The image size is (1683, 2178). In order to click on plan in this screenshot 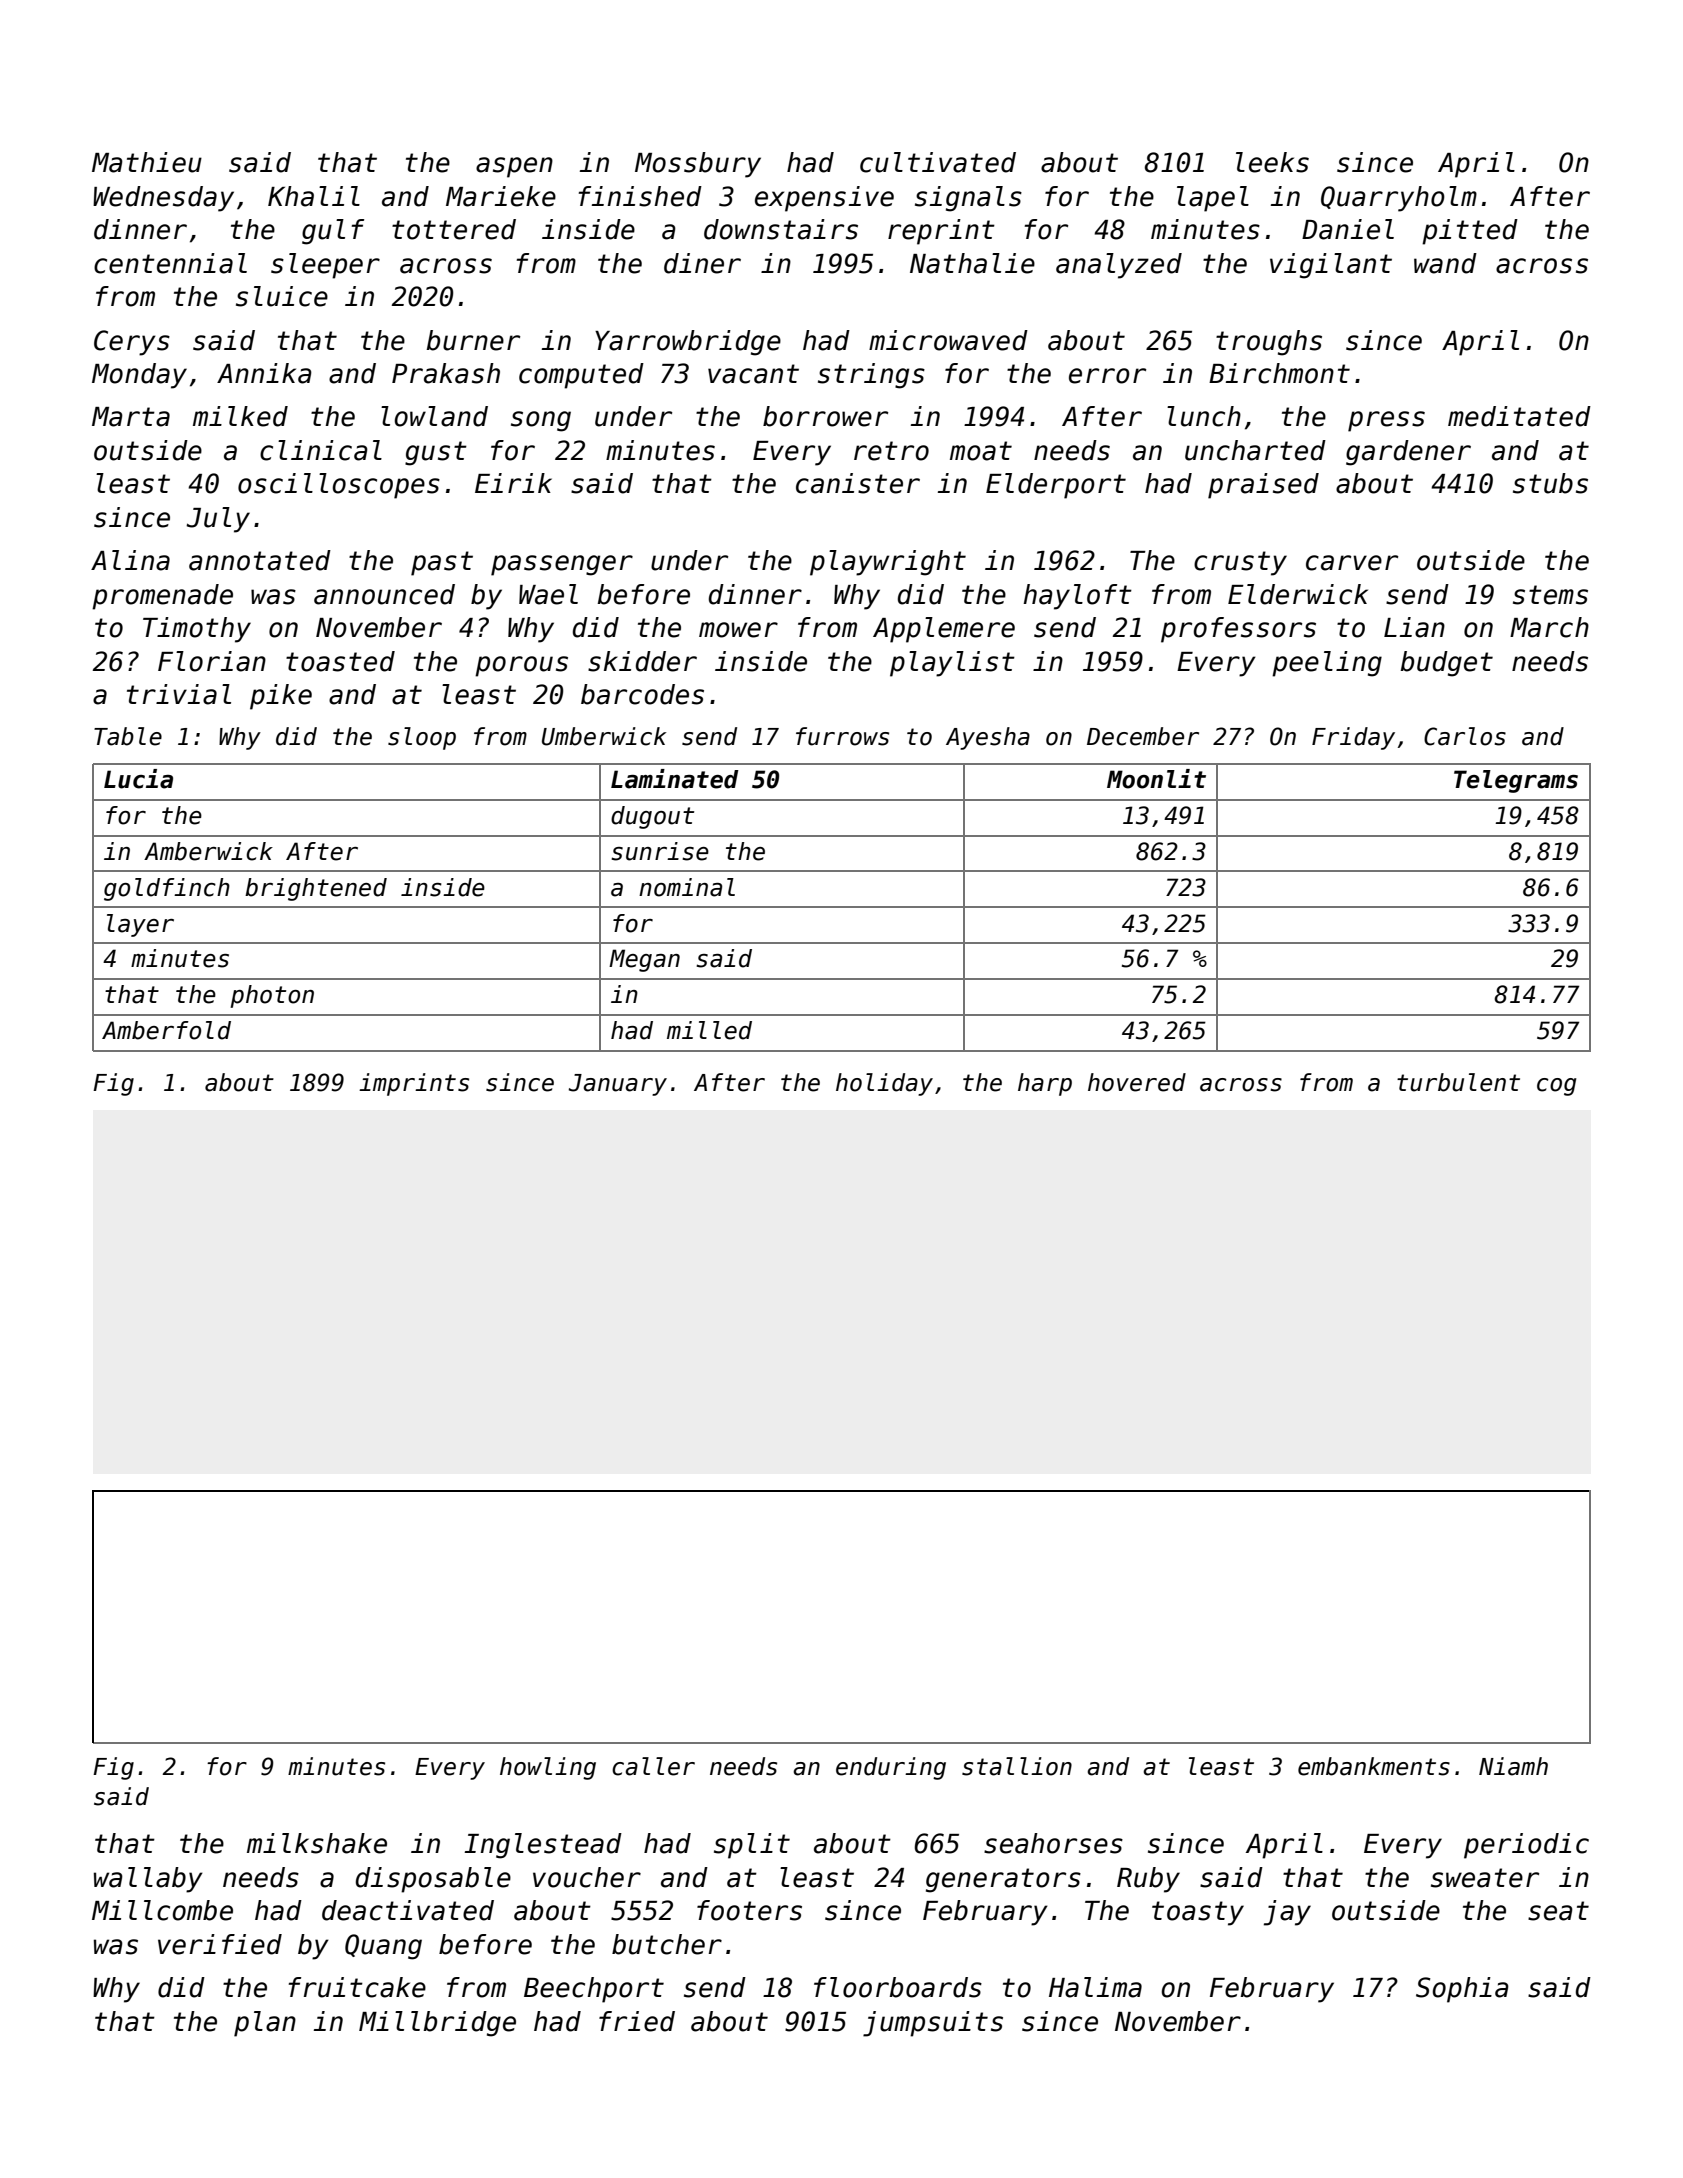, I will do `click(265, 2024)`.
